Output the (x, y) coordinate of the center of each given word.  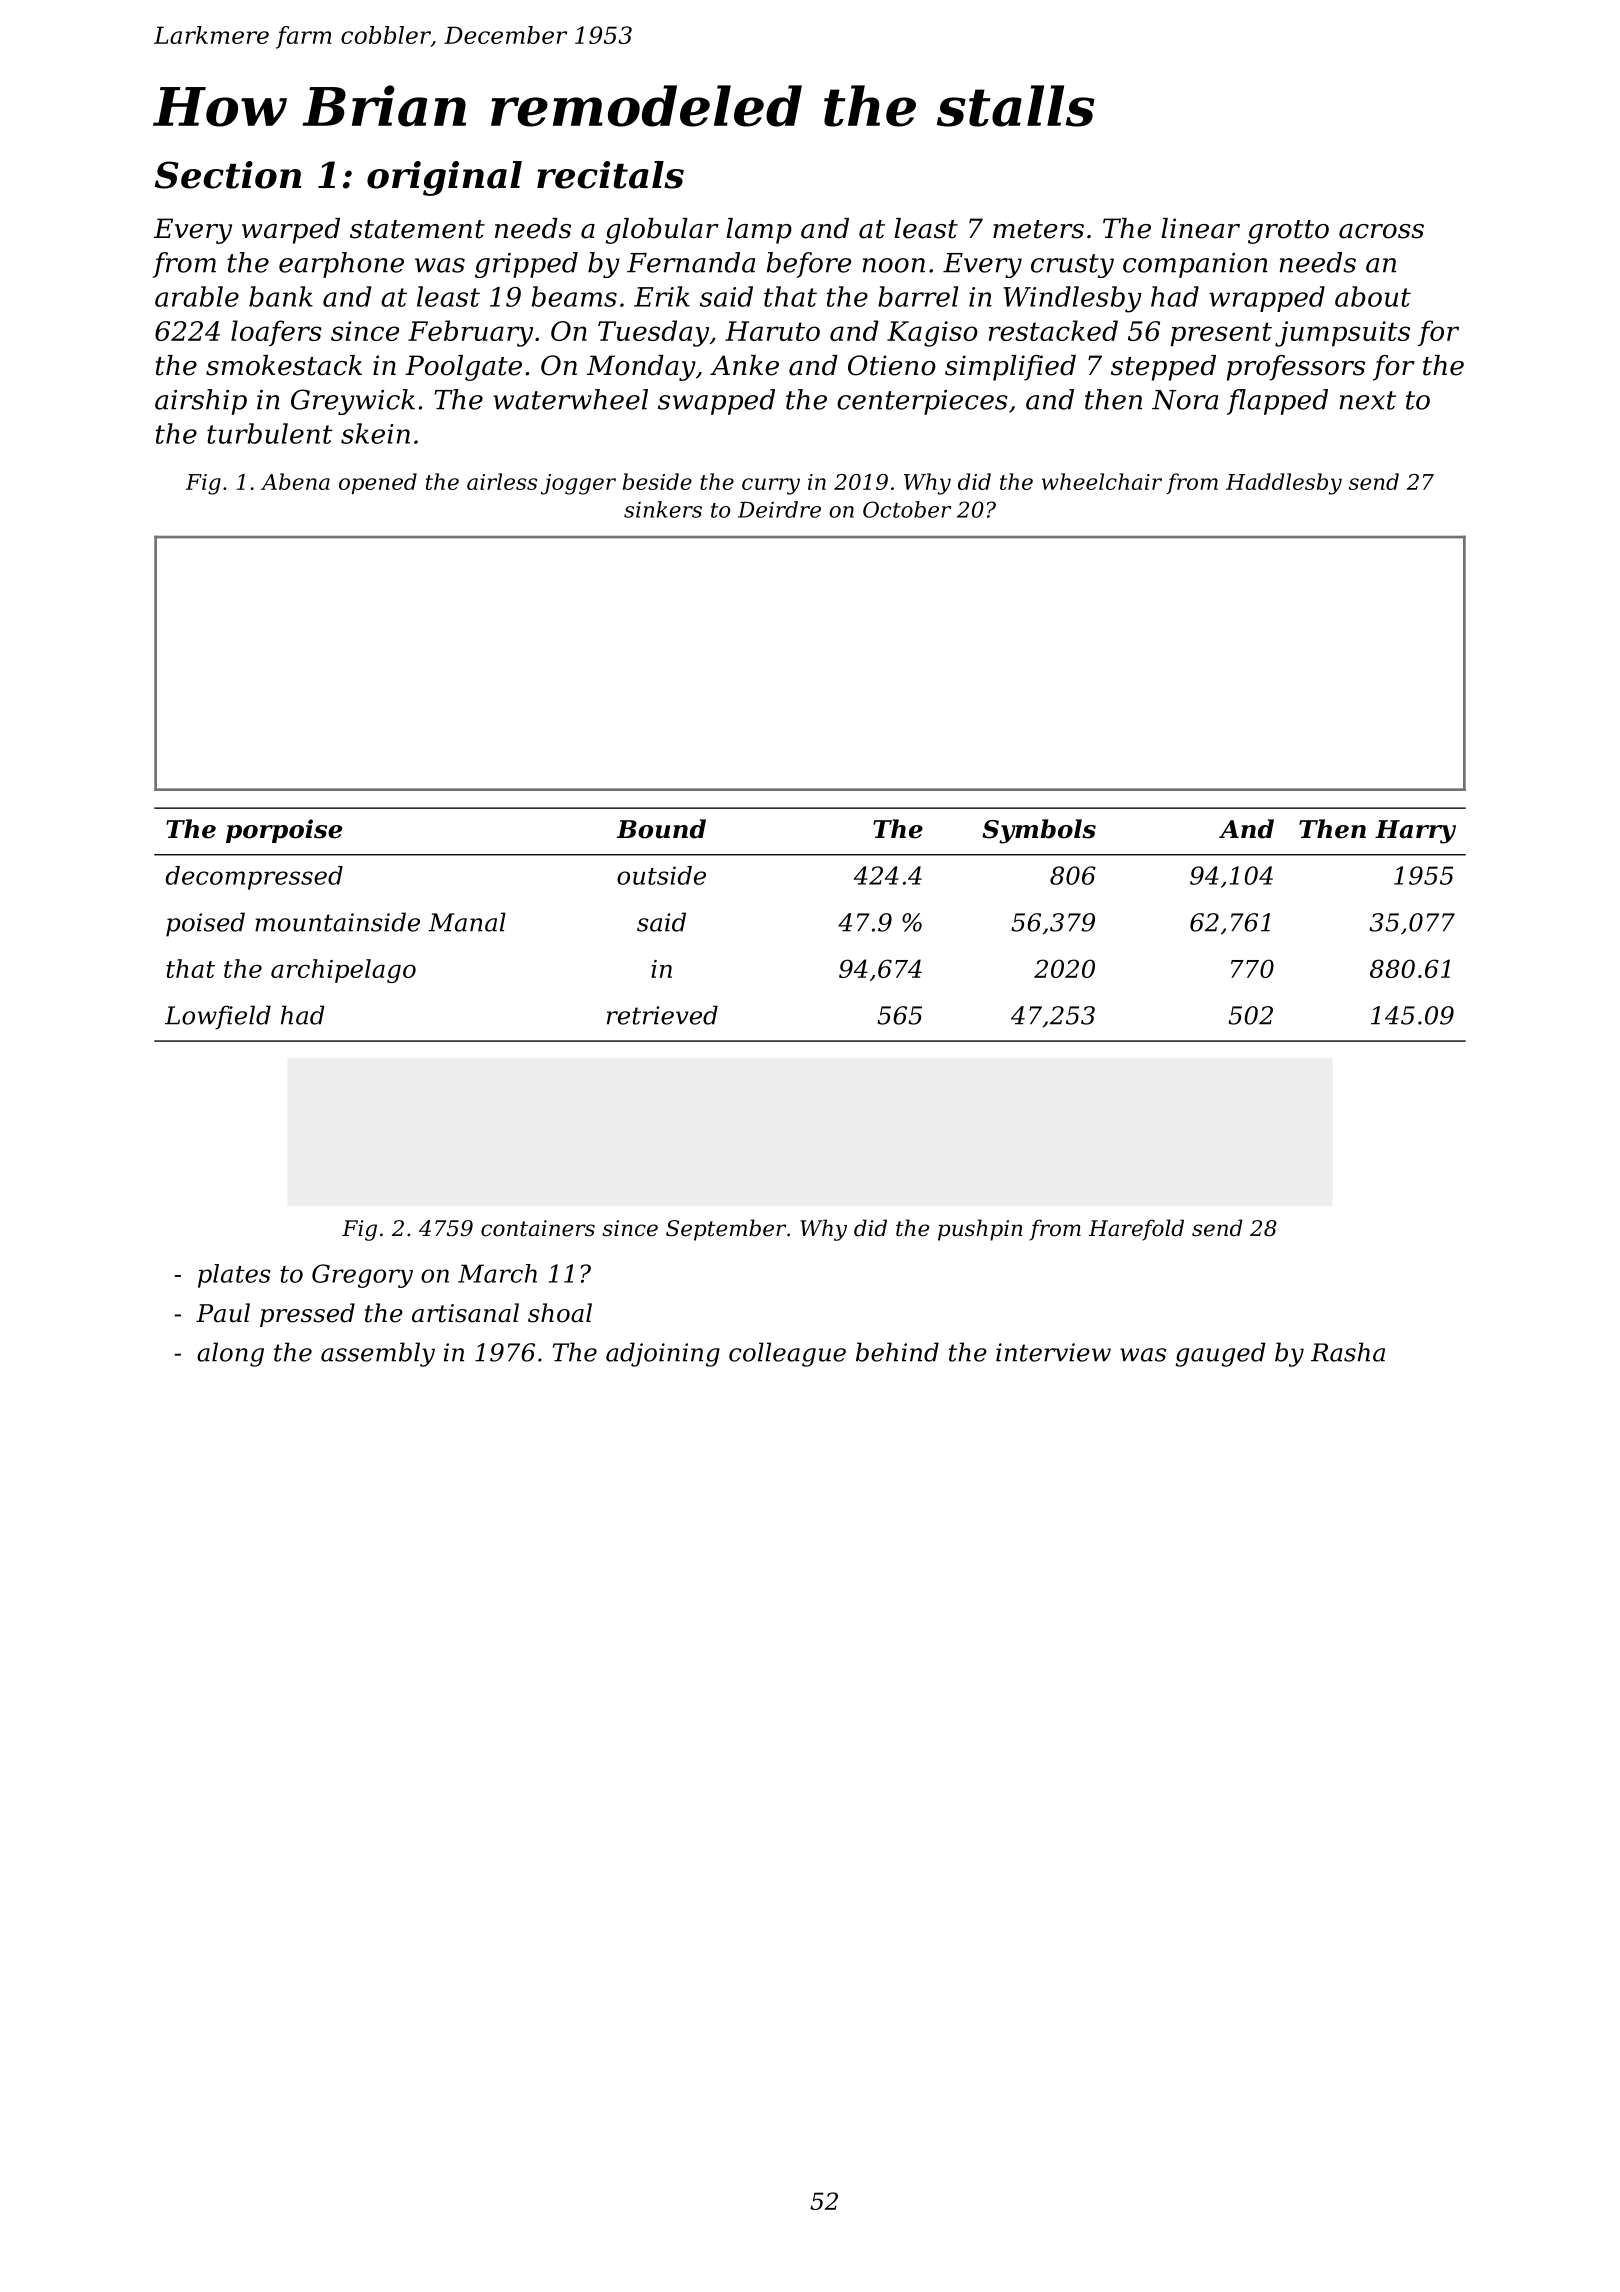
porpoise (284, 831)
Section (228, 175)
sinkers (663, 509)
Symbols (1039, 831)
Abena (295, 481)
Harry (1415, 832)
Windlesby (1072, 299)
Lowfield (218, 1017)
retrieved (662, 1015)
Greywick (353, 402)
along (230, 1354)
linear (1200, 228)
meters (1038, 229)
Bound (661, 829)
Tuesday (653, 333)
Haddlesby (1284, 484)
